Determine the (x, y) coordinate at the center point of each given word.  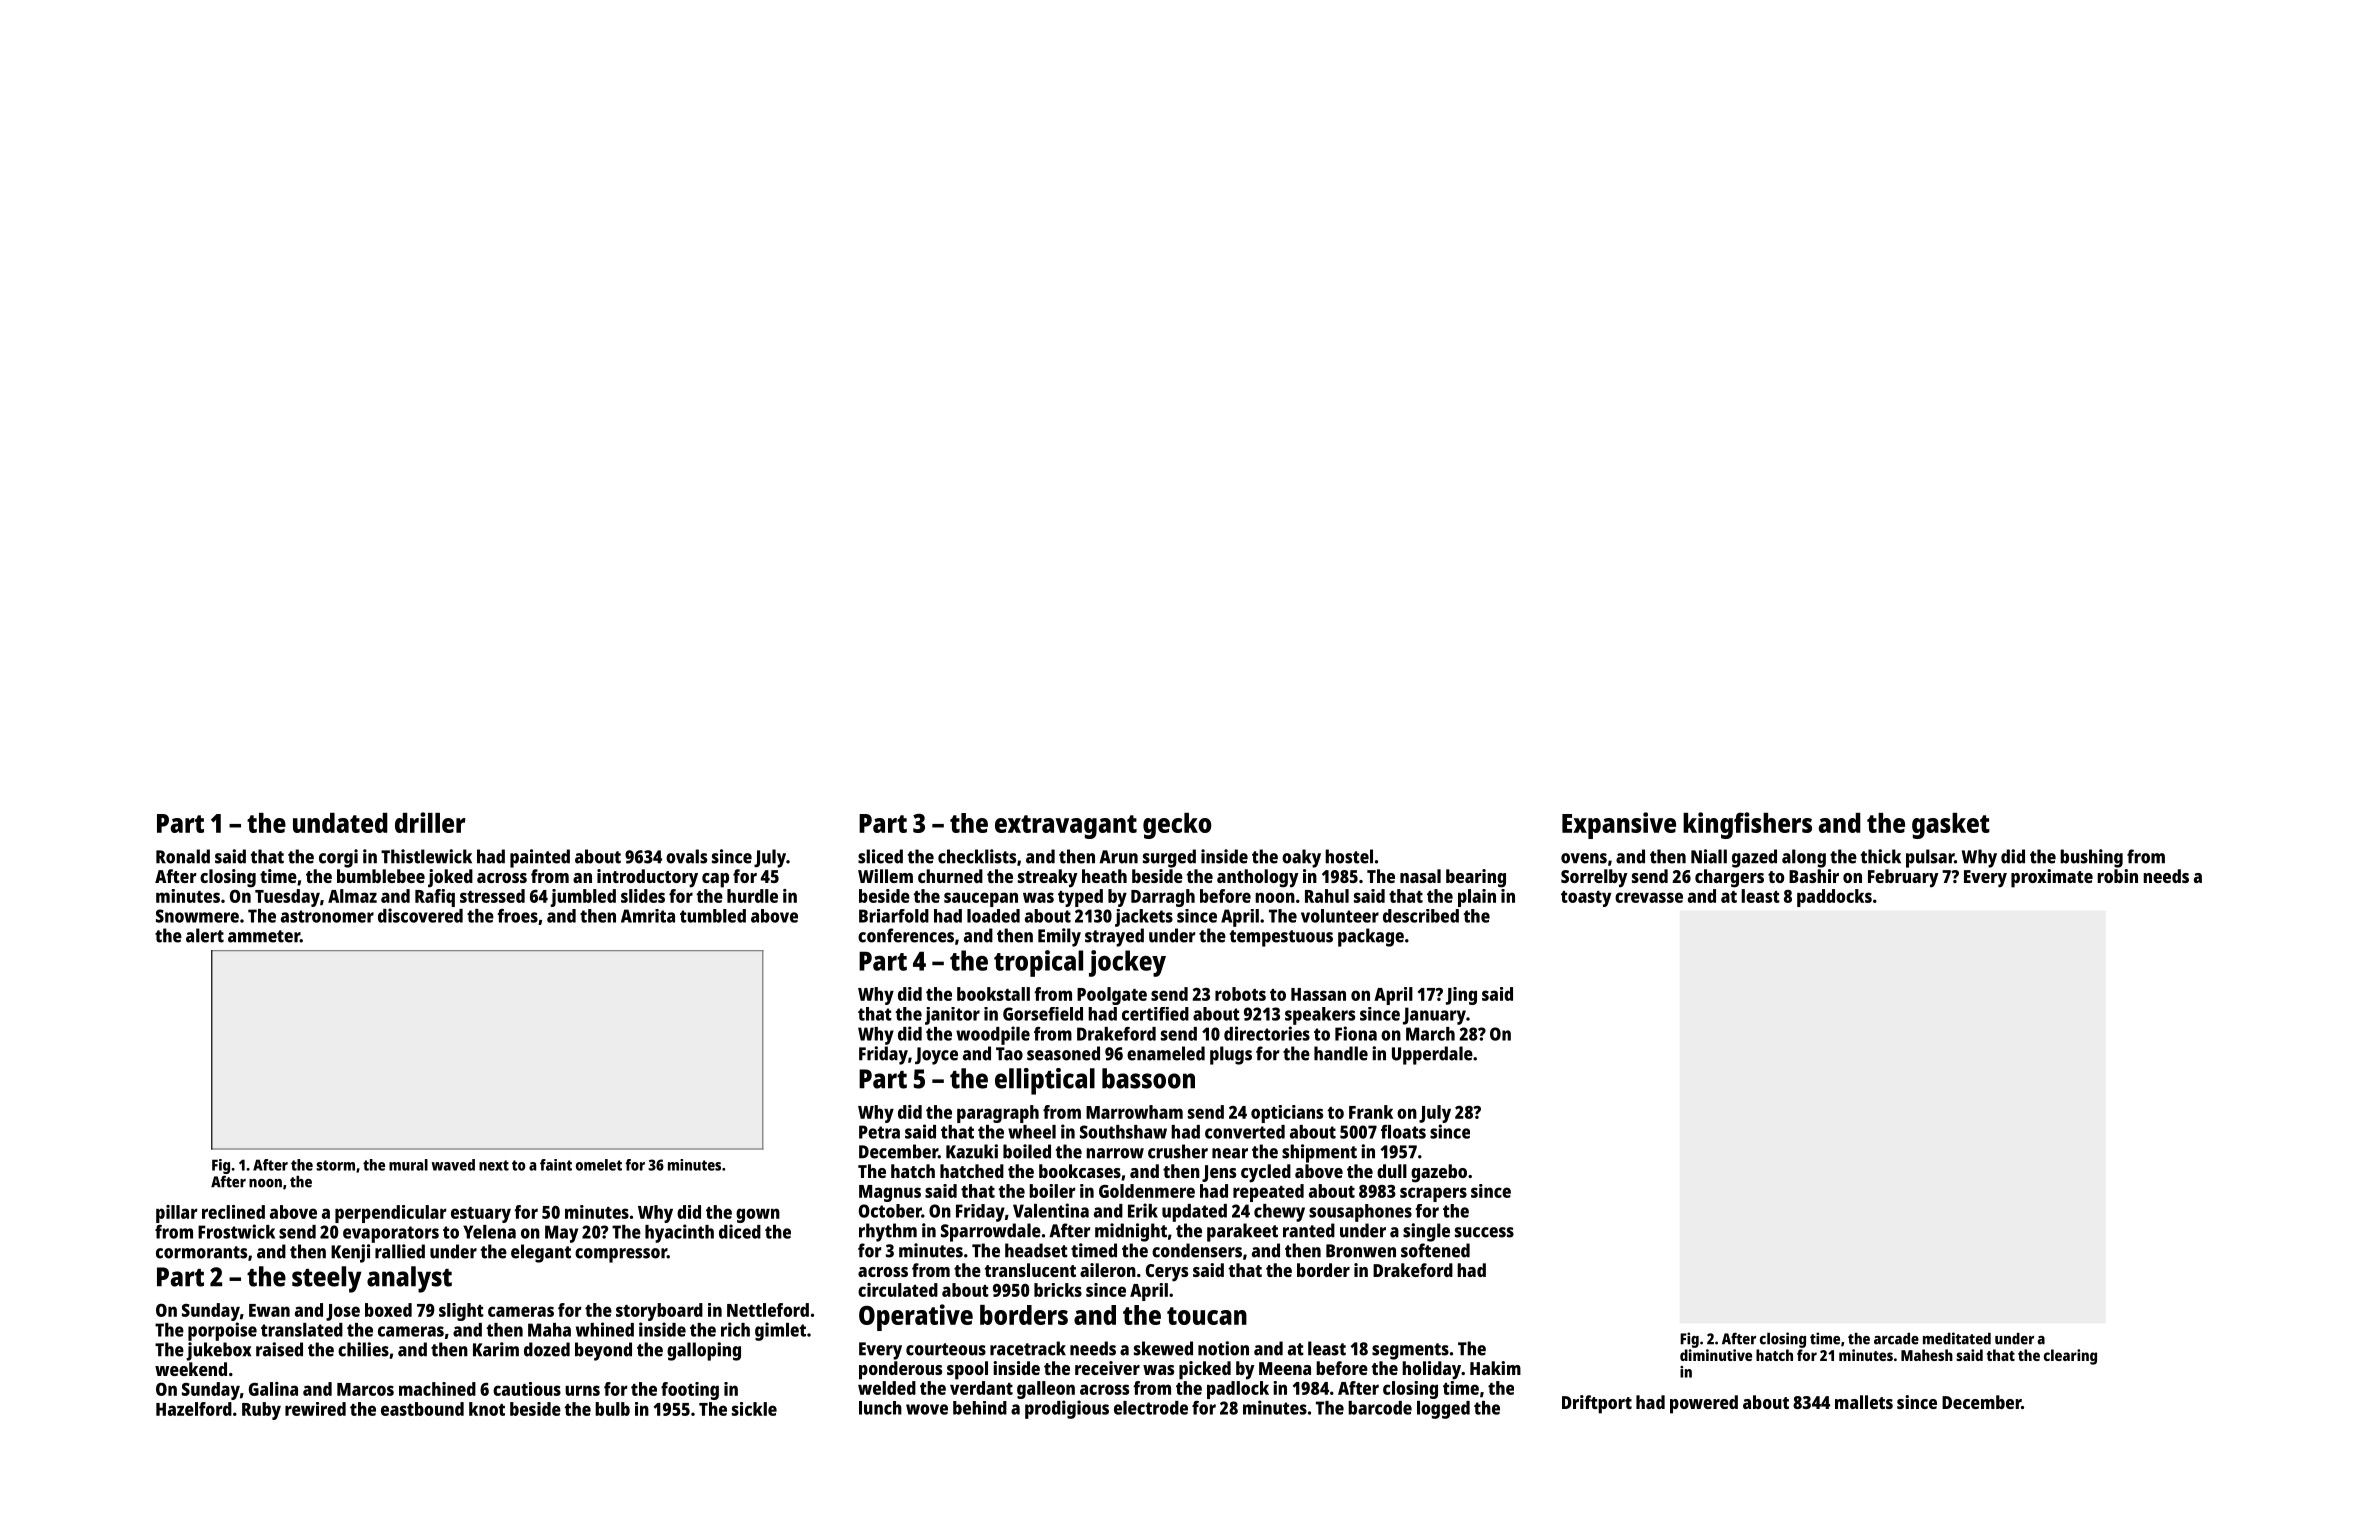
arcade (1896, 1339)
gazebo (1439, 1173)
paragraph (998, 1114)
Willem (885, 876)
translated (302, 1330)
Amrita (648, 916)
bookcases (1080, 1171)
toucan (1207, 1316)
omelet (599, 1165)
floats (1403, 1132)
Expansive (1619, 825)
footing (690, 1391)
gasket (1951, 826)
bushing (2091, 858)
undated (340, 823)
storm (335, 1165)
